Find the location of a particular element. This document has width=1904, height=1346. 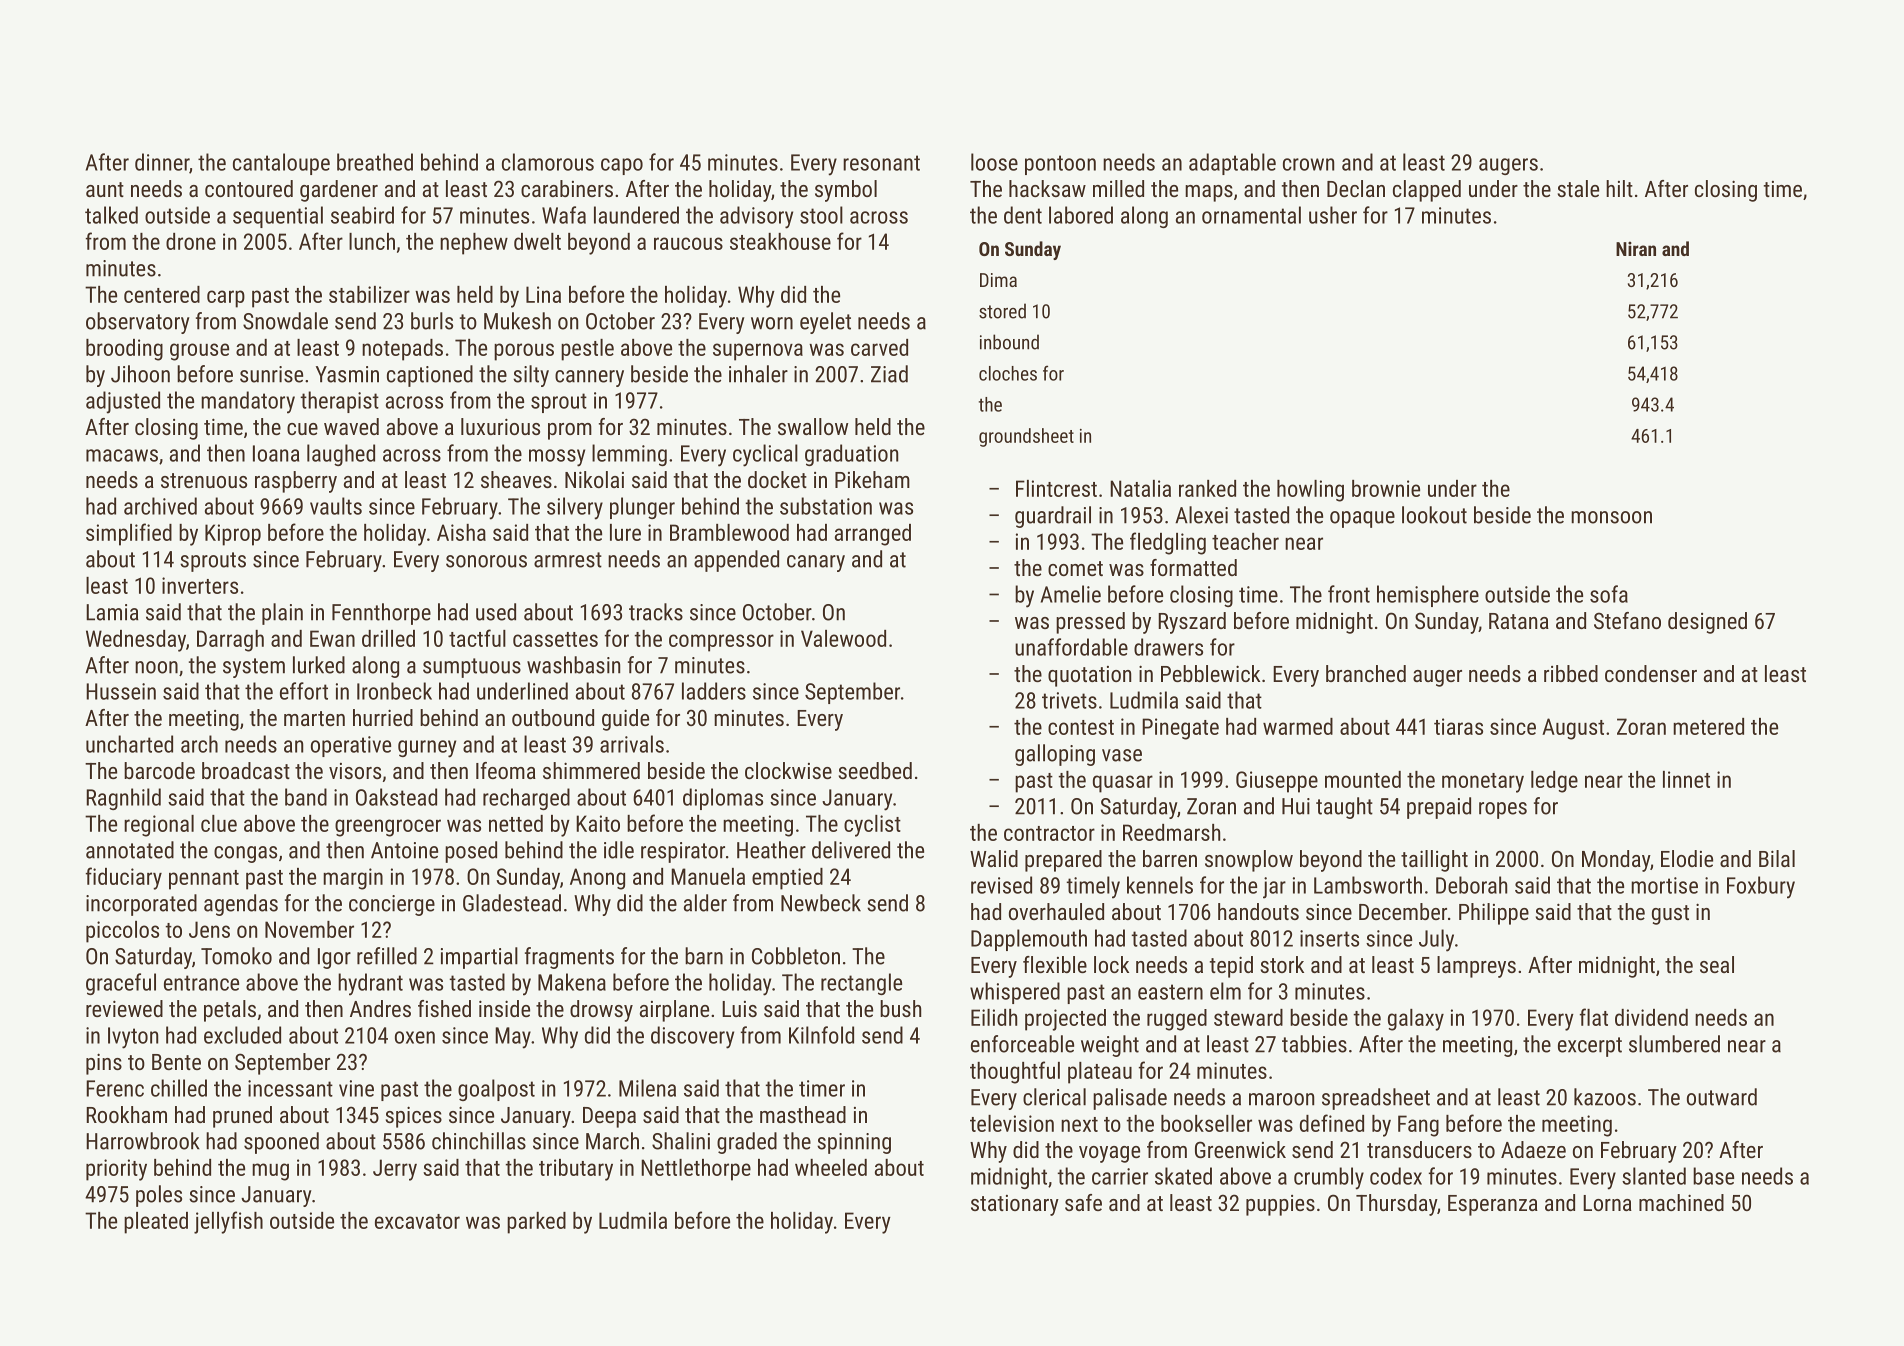

Elodie is located at coordinates (1687, 858).
